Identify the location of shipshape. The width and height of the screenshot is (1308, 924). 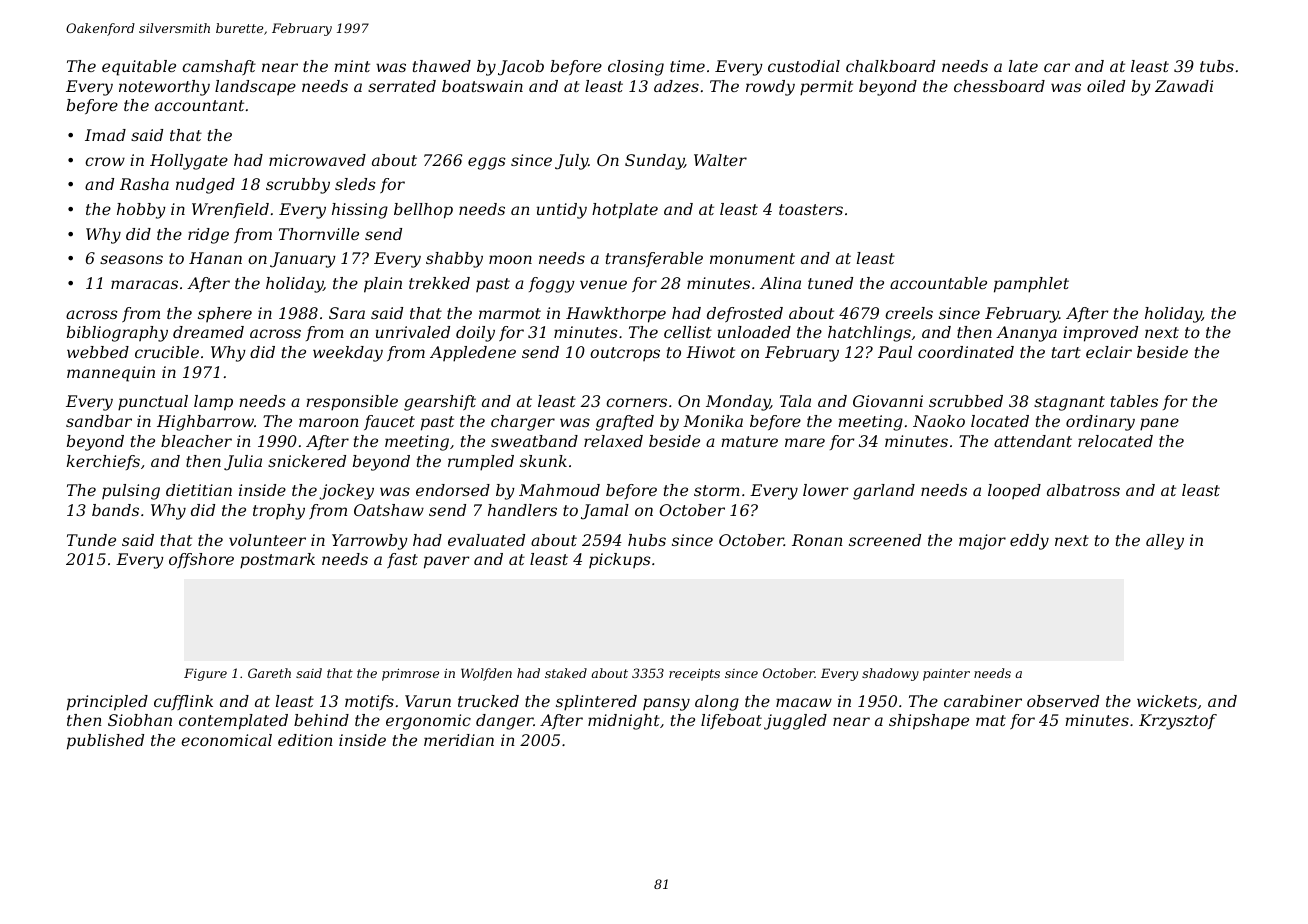
(929, 722).
